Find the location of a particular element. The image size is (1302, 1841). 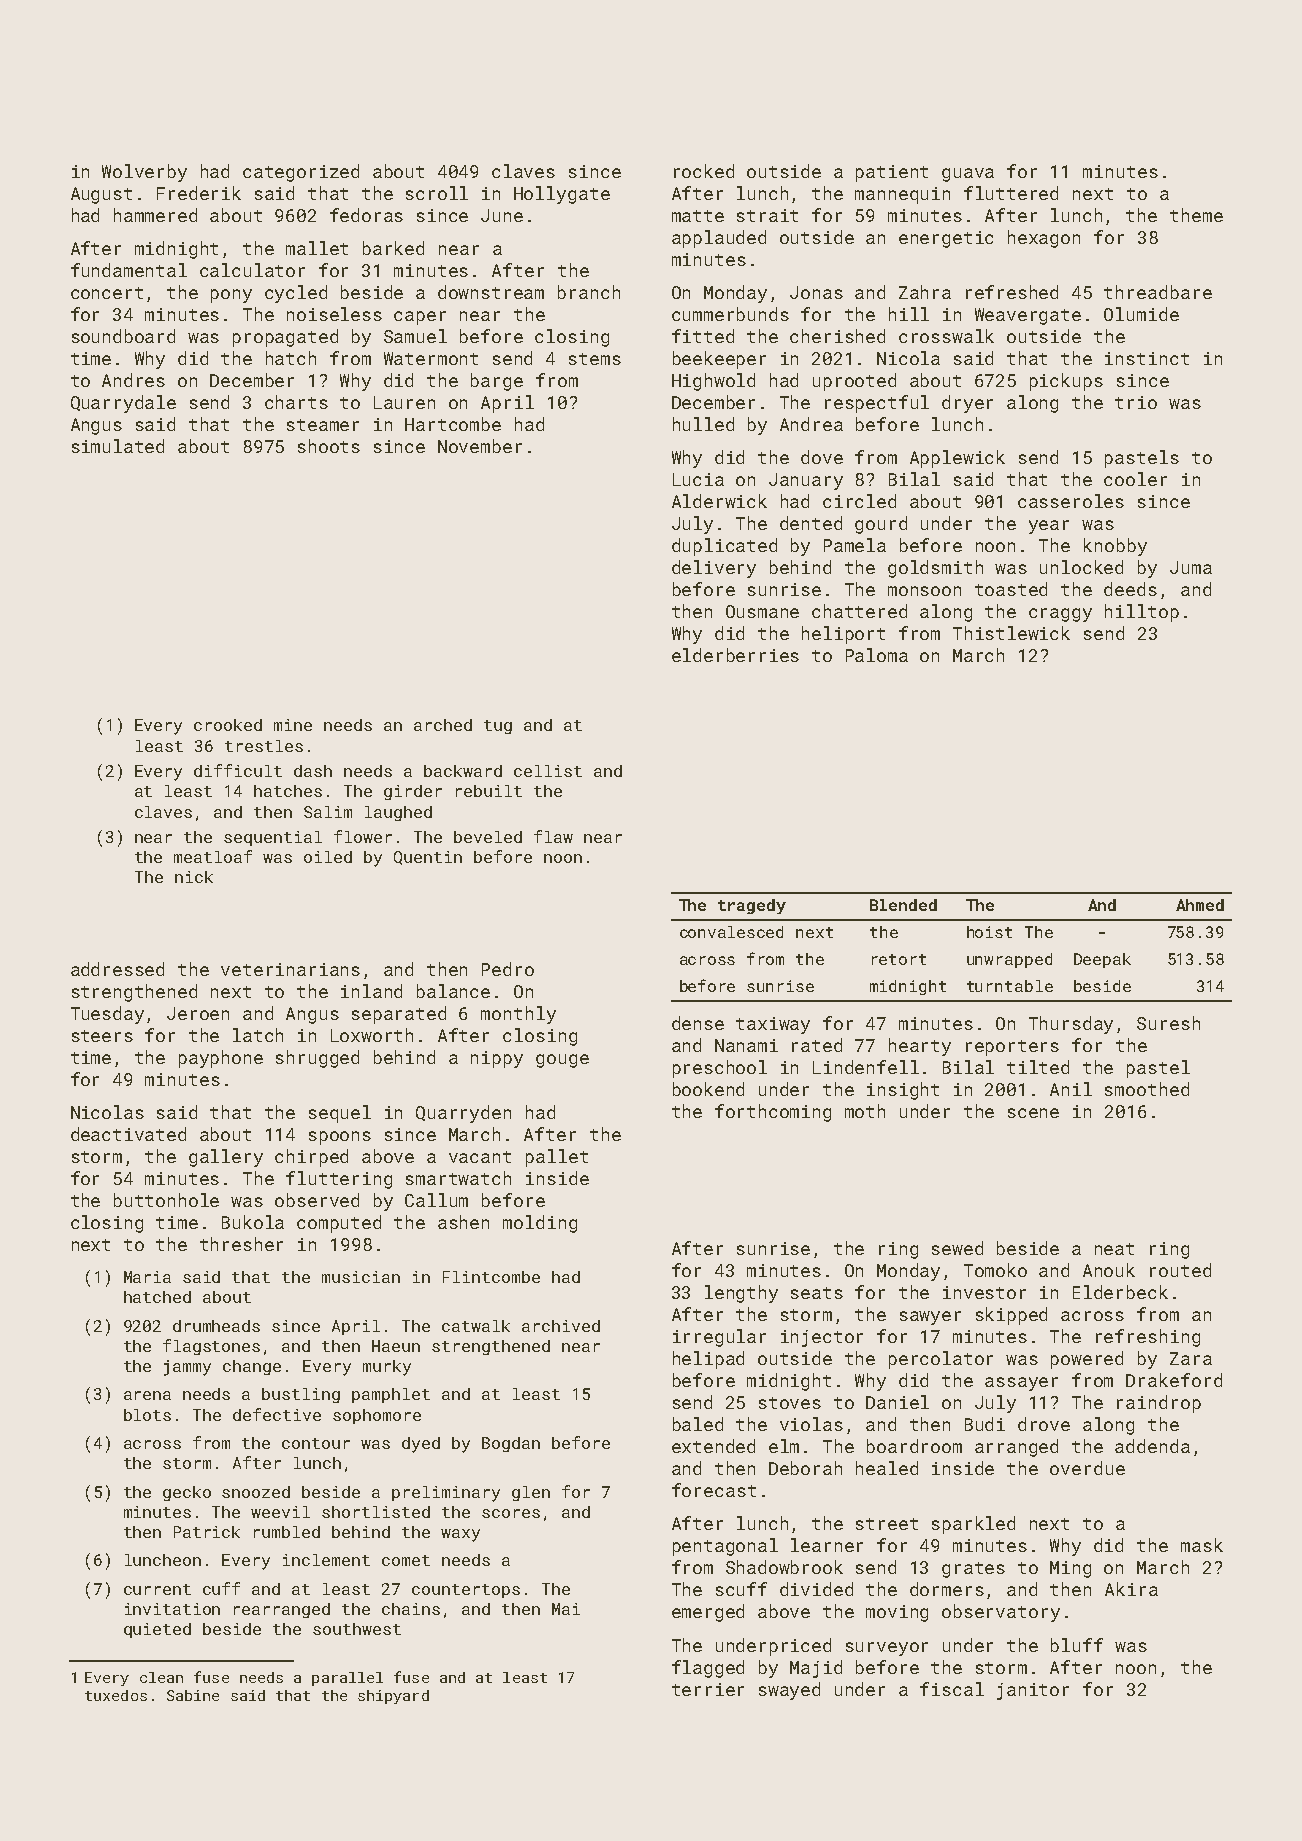

scroll is located at coordinates (437, 193).
